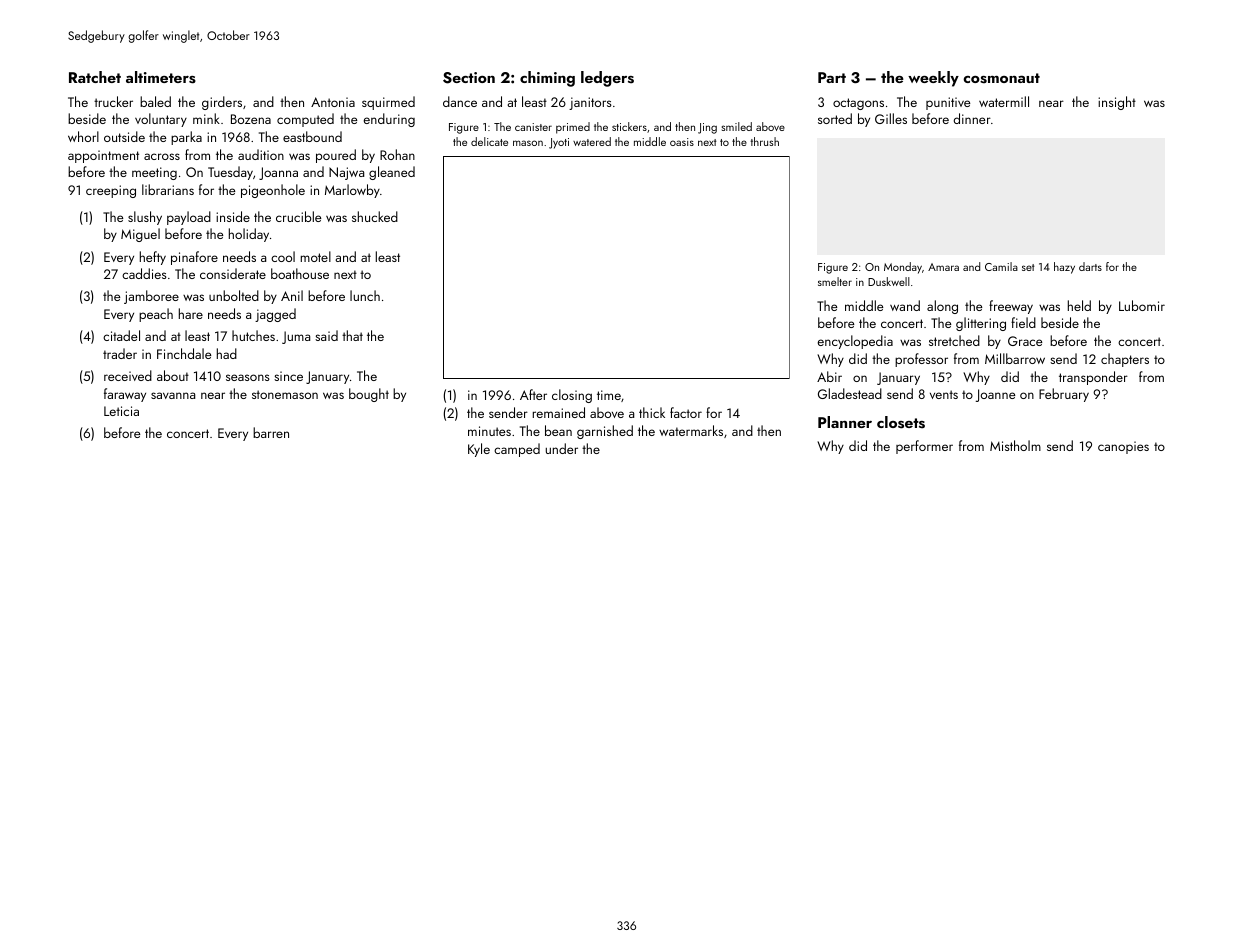 Image resolution: width=1233 pixels, height=952 pixels. Describe the element at coordinates (271, 432) in the page. I see `barren` at that location.
